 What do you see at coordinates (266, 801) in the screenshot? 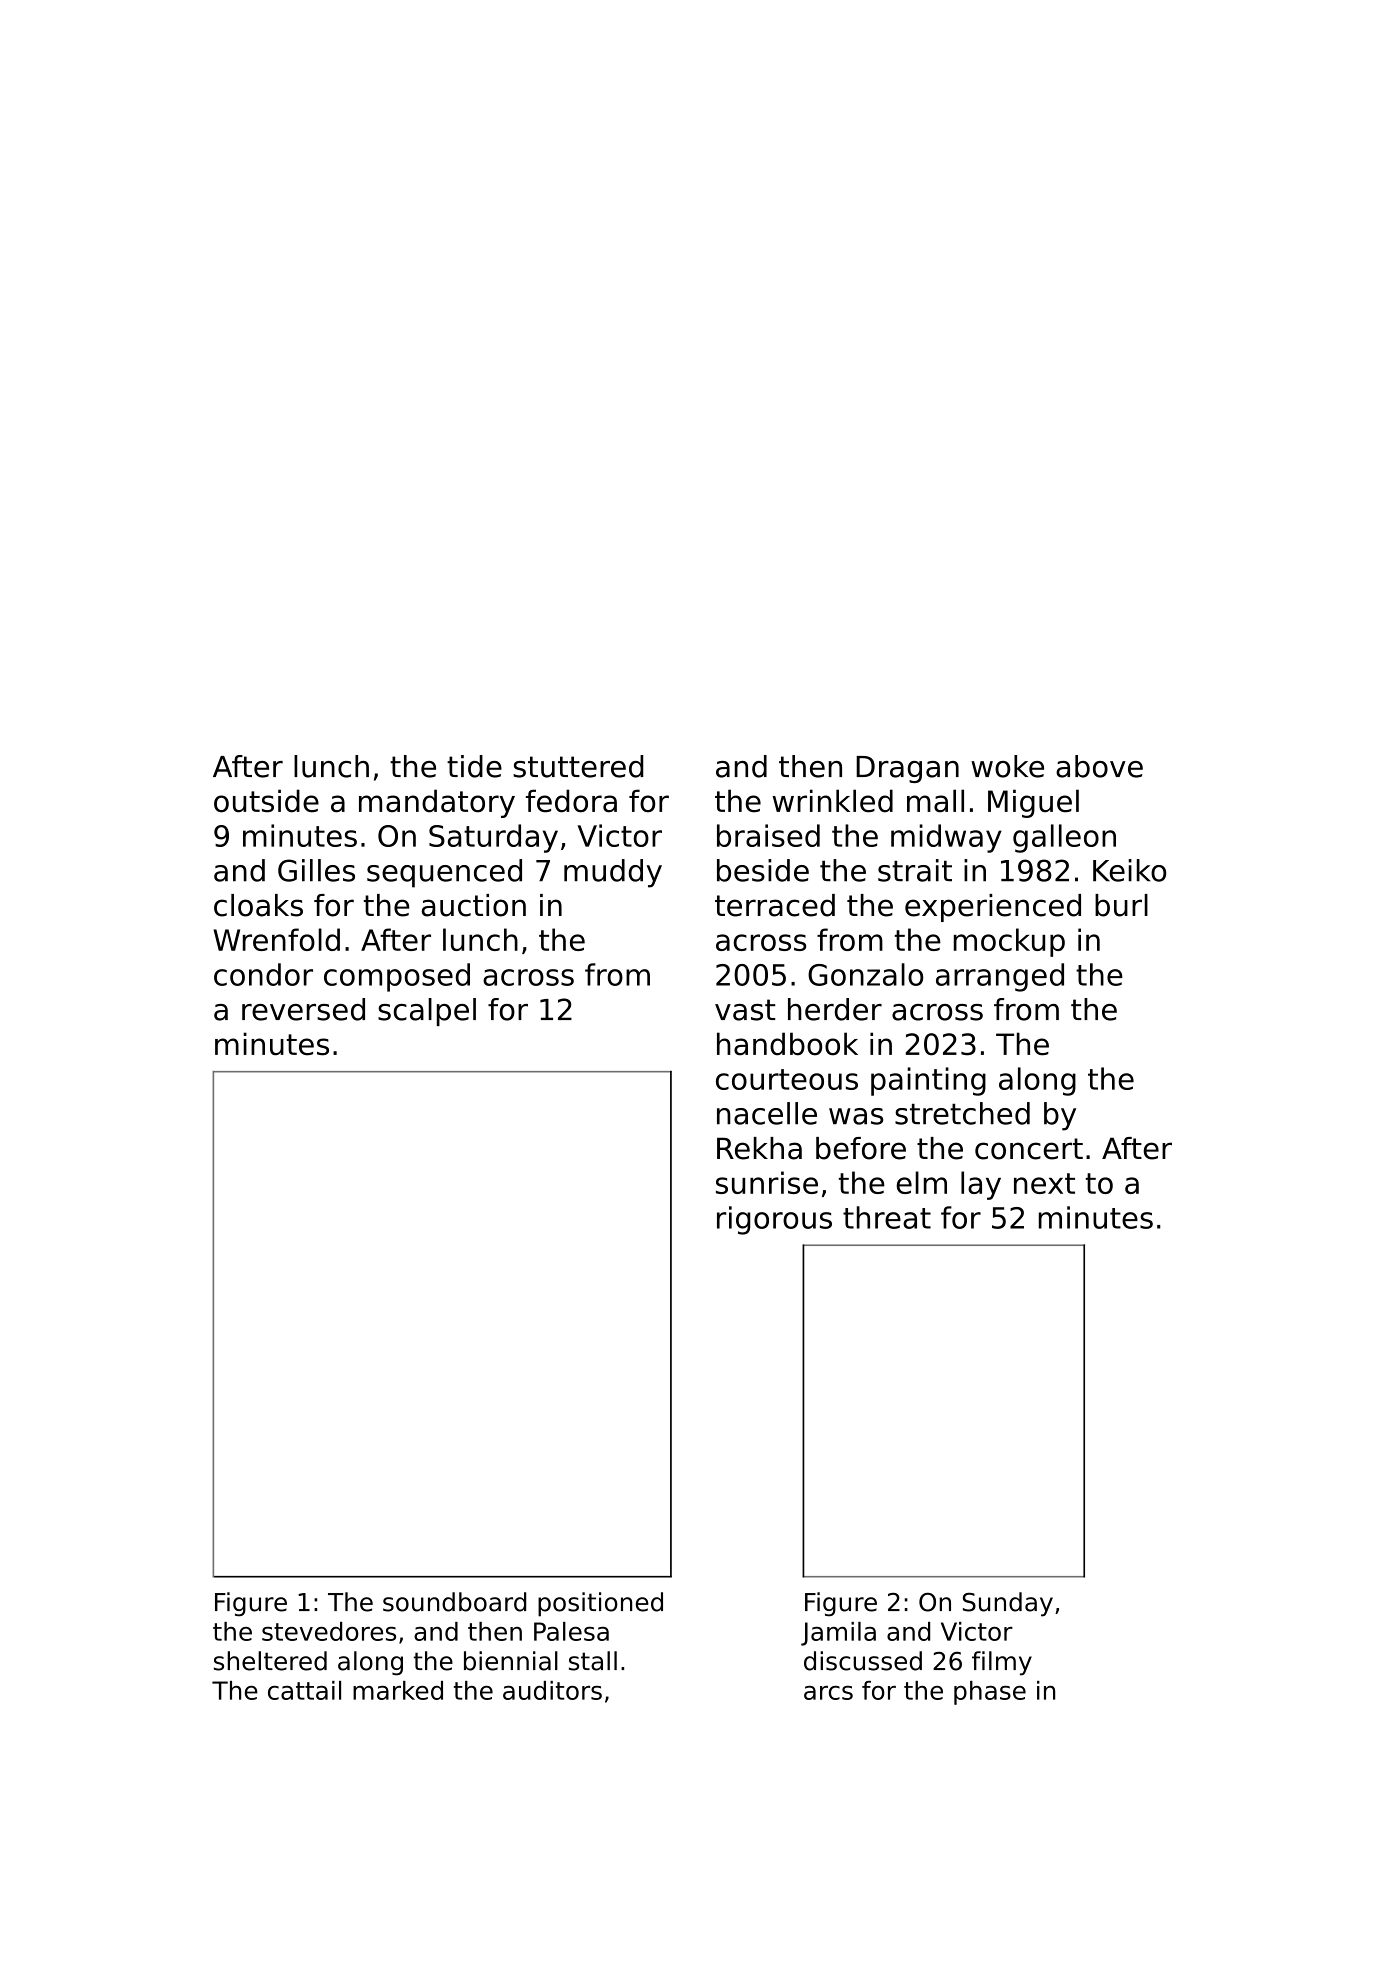
I see `outside` at bounding box center [266, 801].
